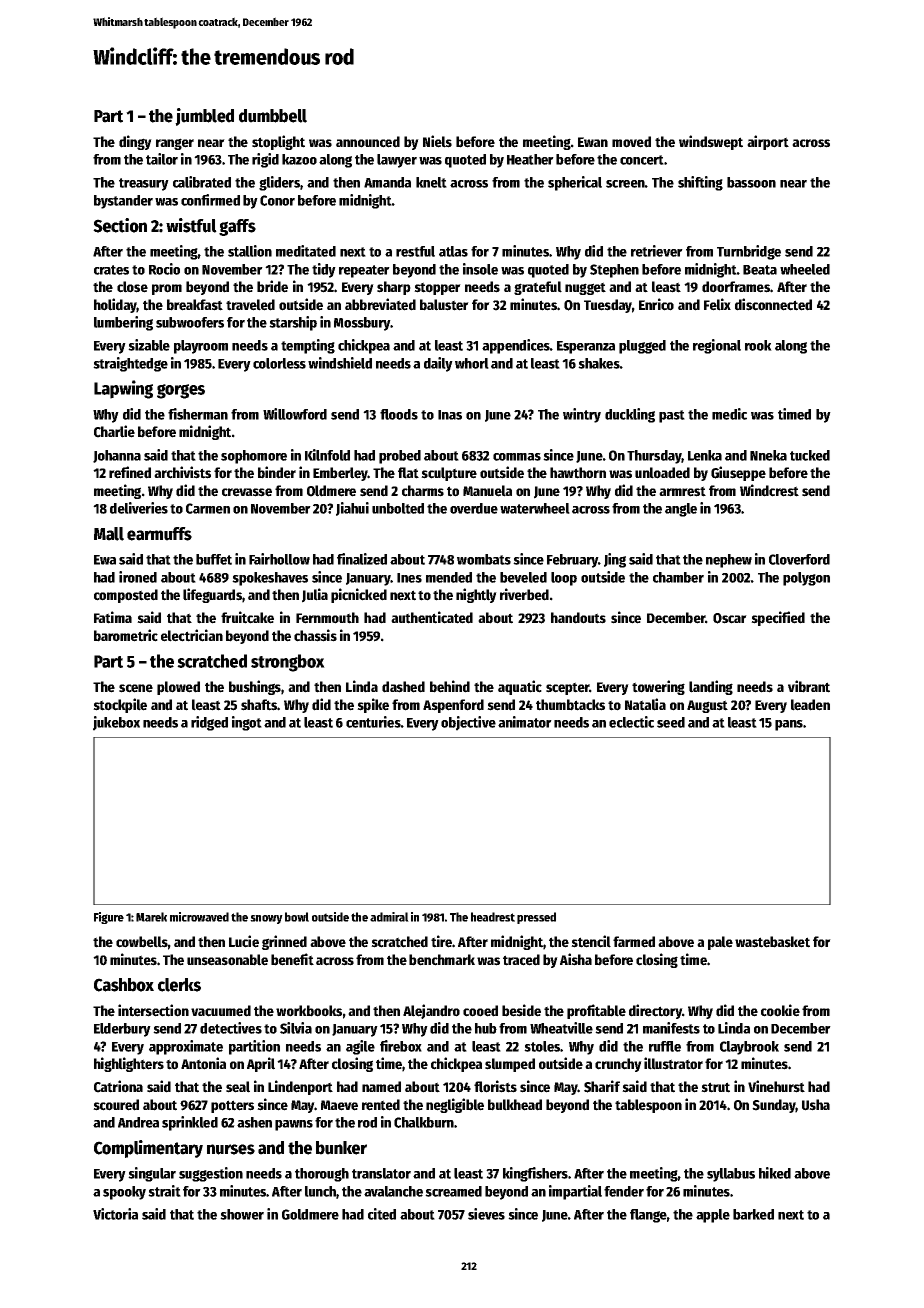  I want to click on Andrea, so click(138, 1122).
